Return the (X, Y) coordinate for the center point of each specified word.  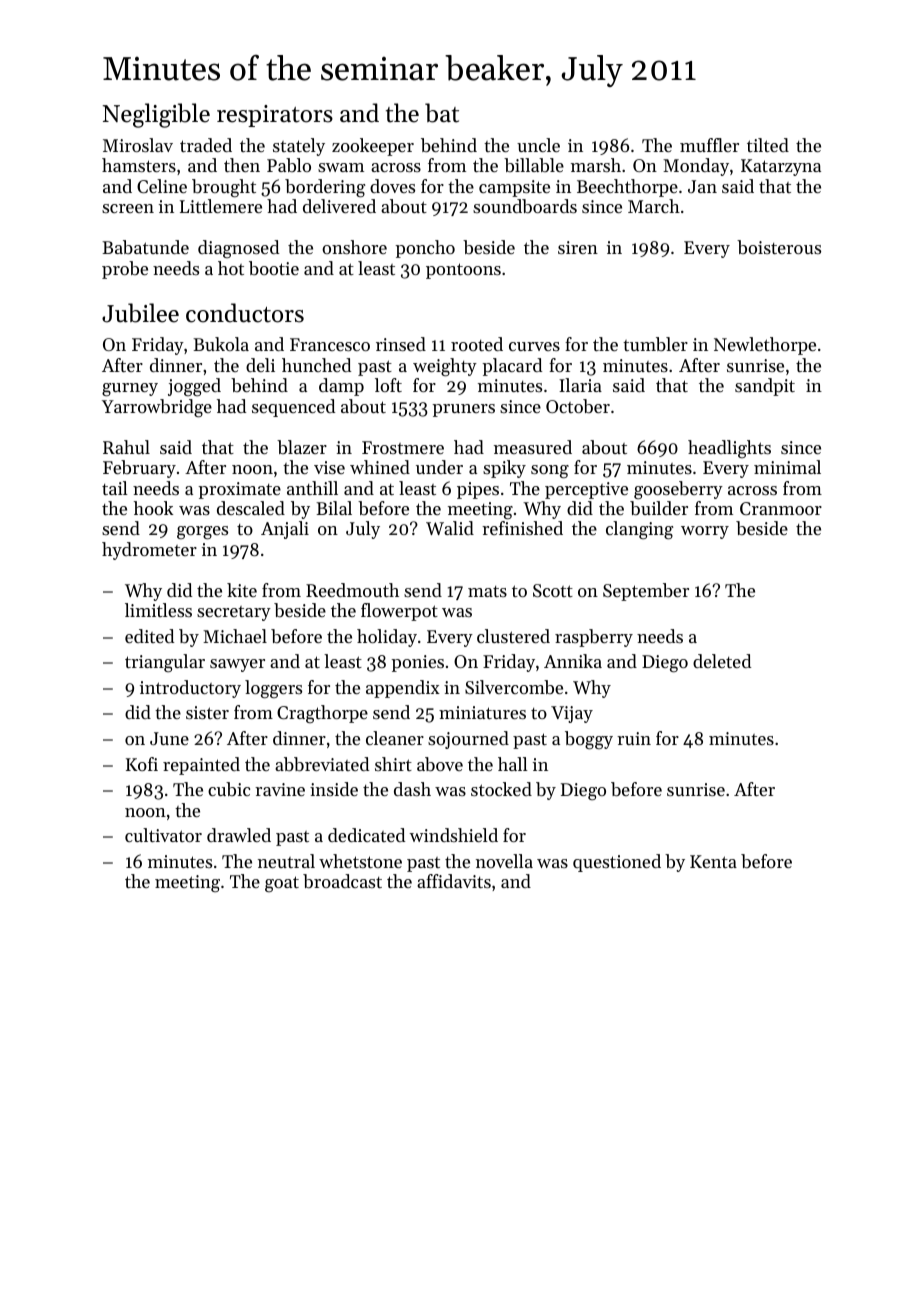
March (654, 206)
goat (282, 884)
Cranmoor (781, 508)
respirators (275, 116)
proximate (239, 490)
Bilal (334, 508)
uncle (538, 145)
